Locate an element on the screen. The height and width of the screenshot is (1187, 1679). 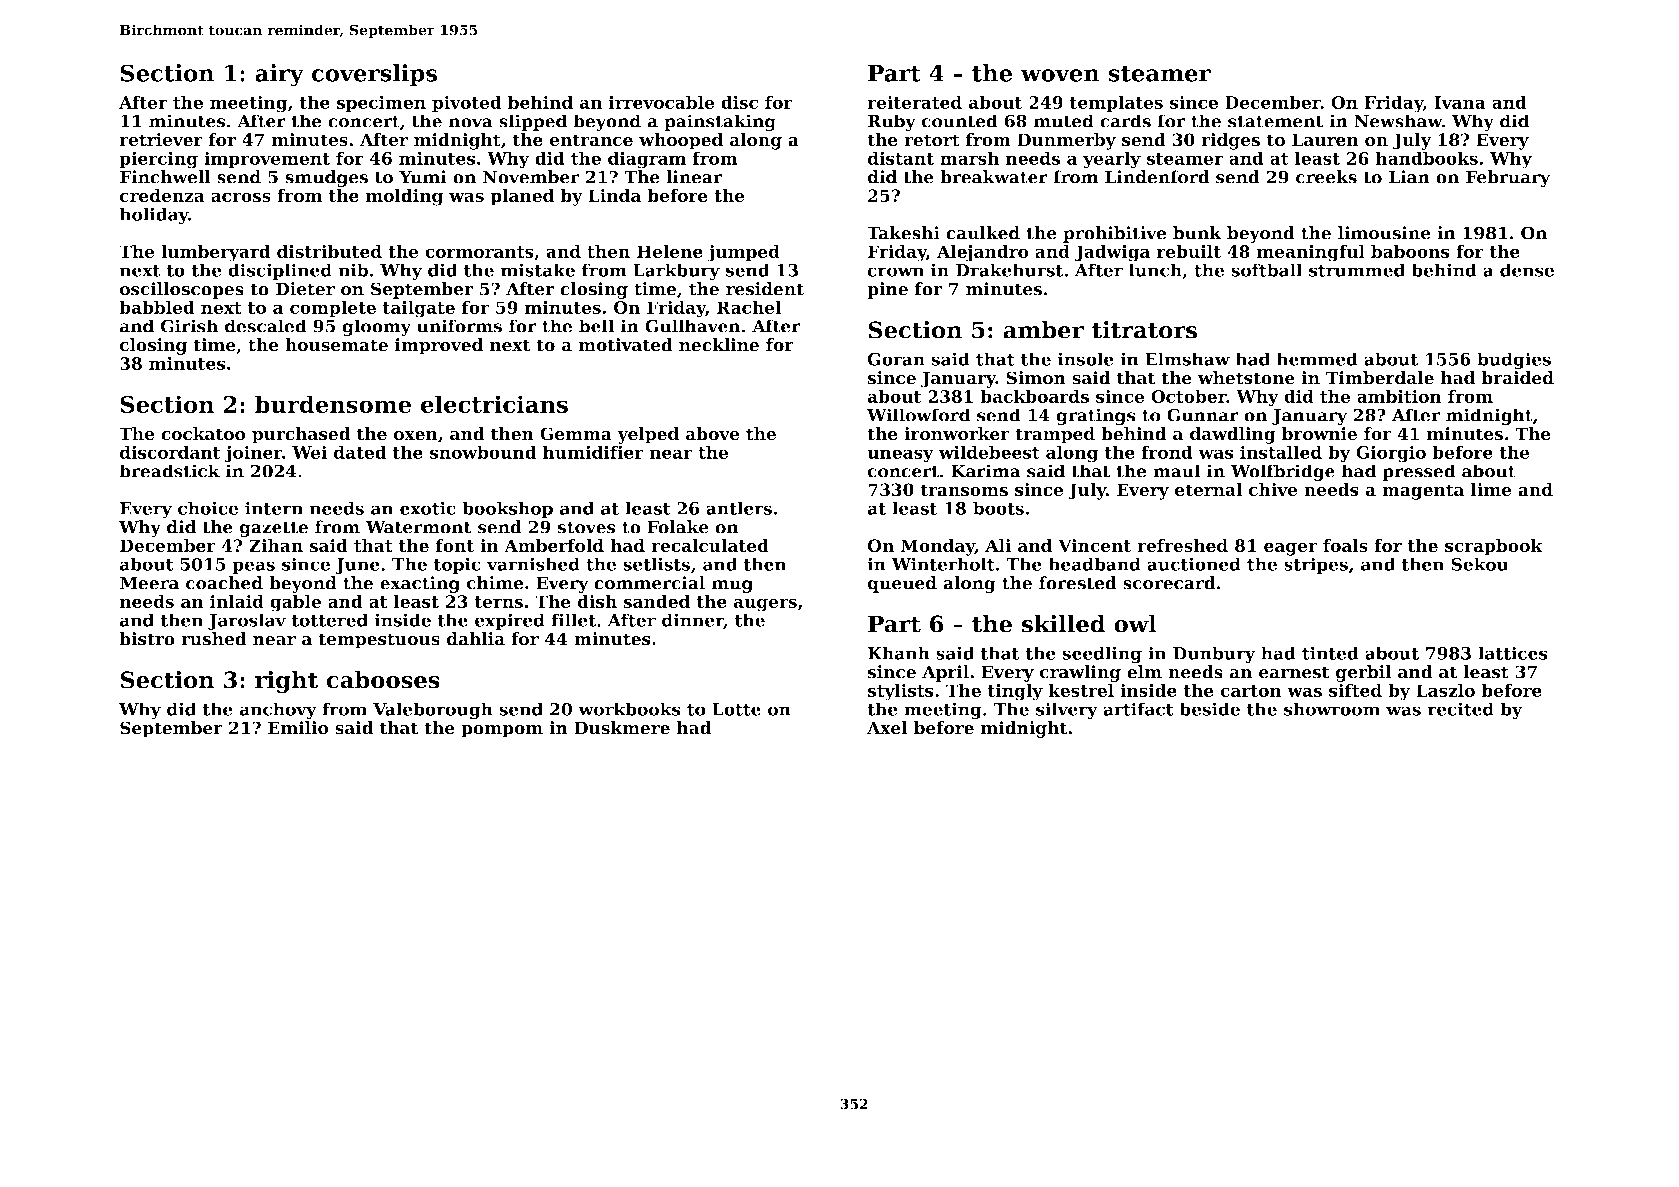
Takeshi is located at coordinates (903, 233).
